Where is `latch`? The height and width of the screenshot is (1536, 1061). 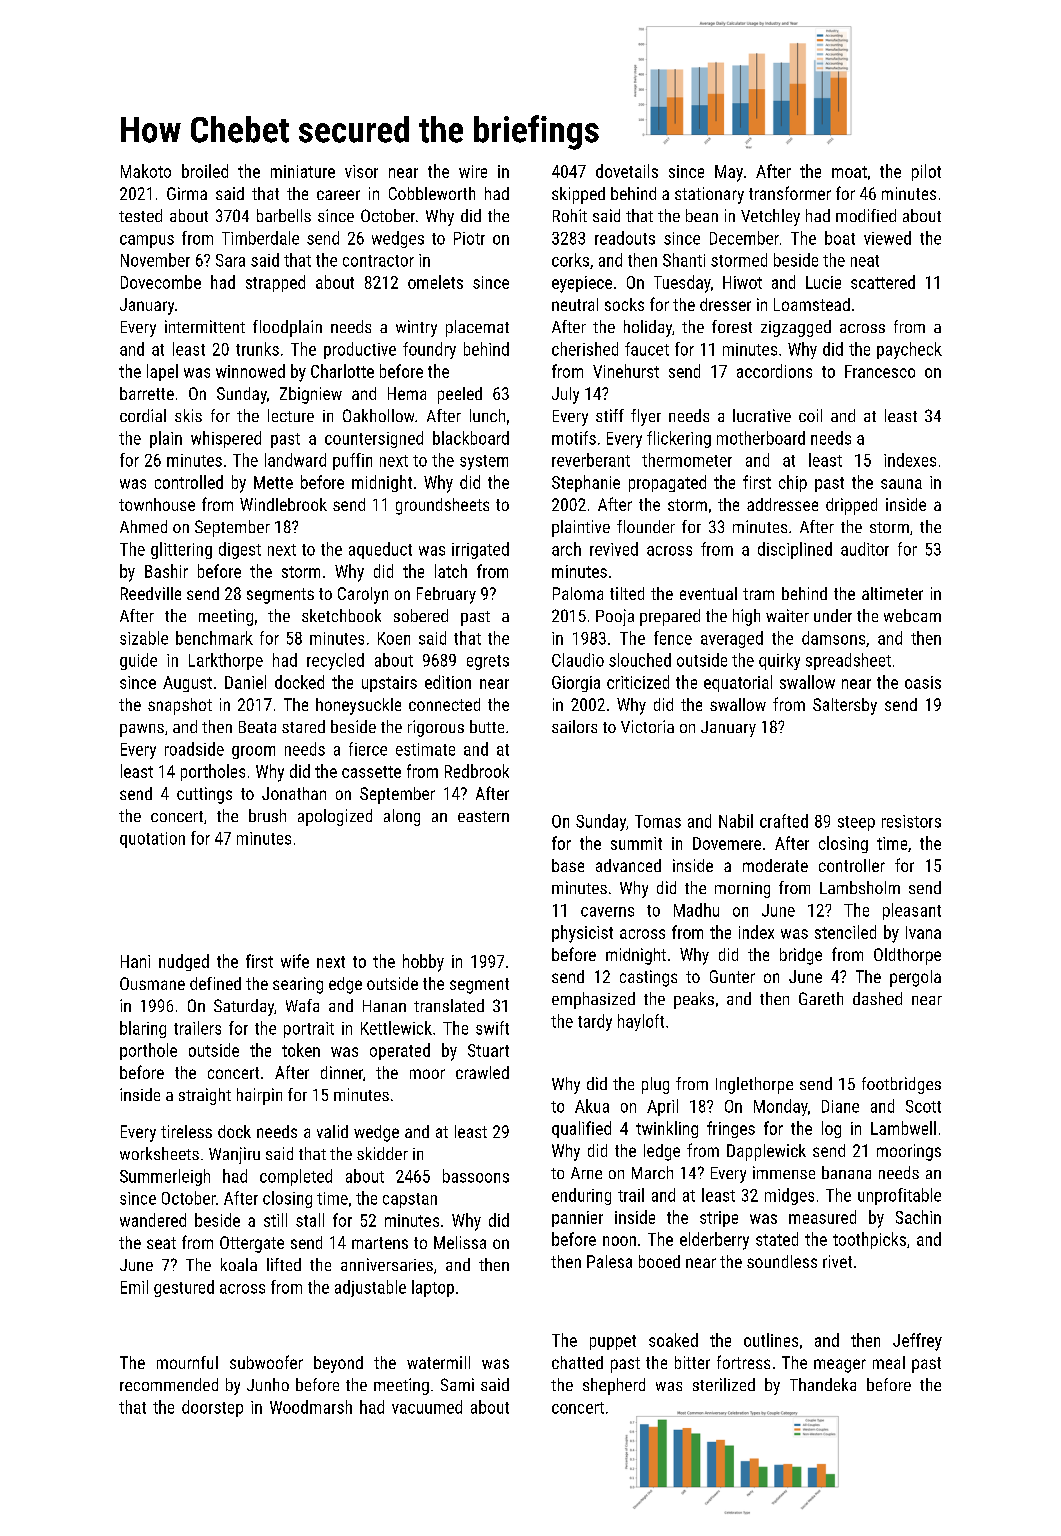
latch is located at coordinates (451, 571).
